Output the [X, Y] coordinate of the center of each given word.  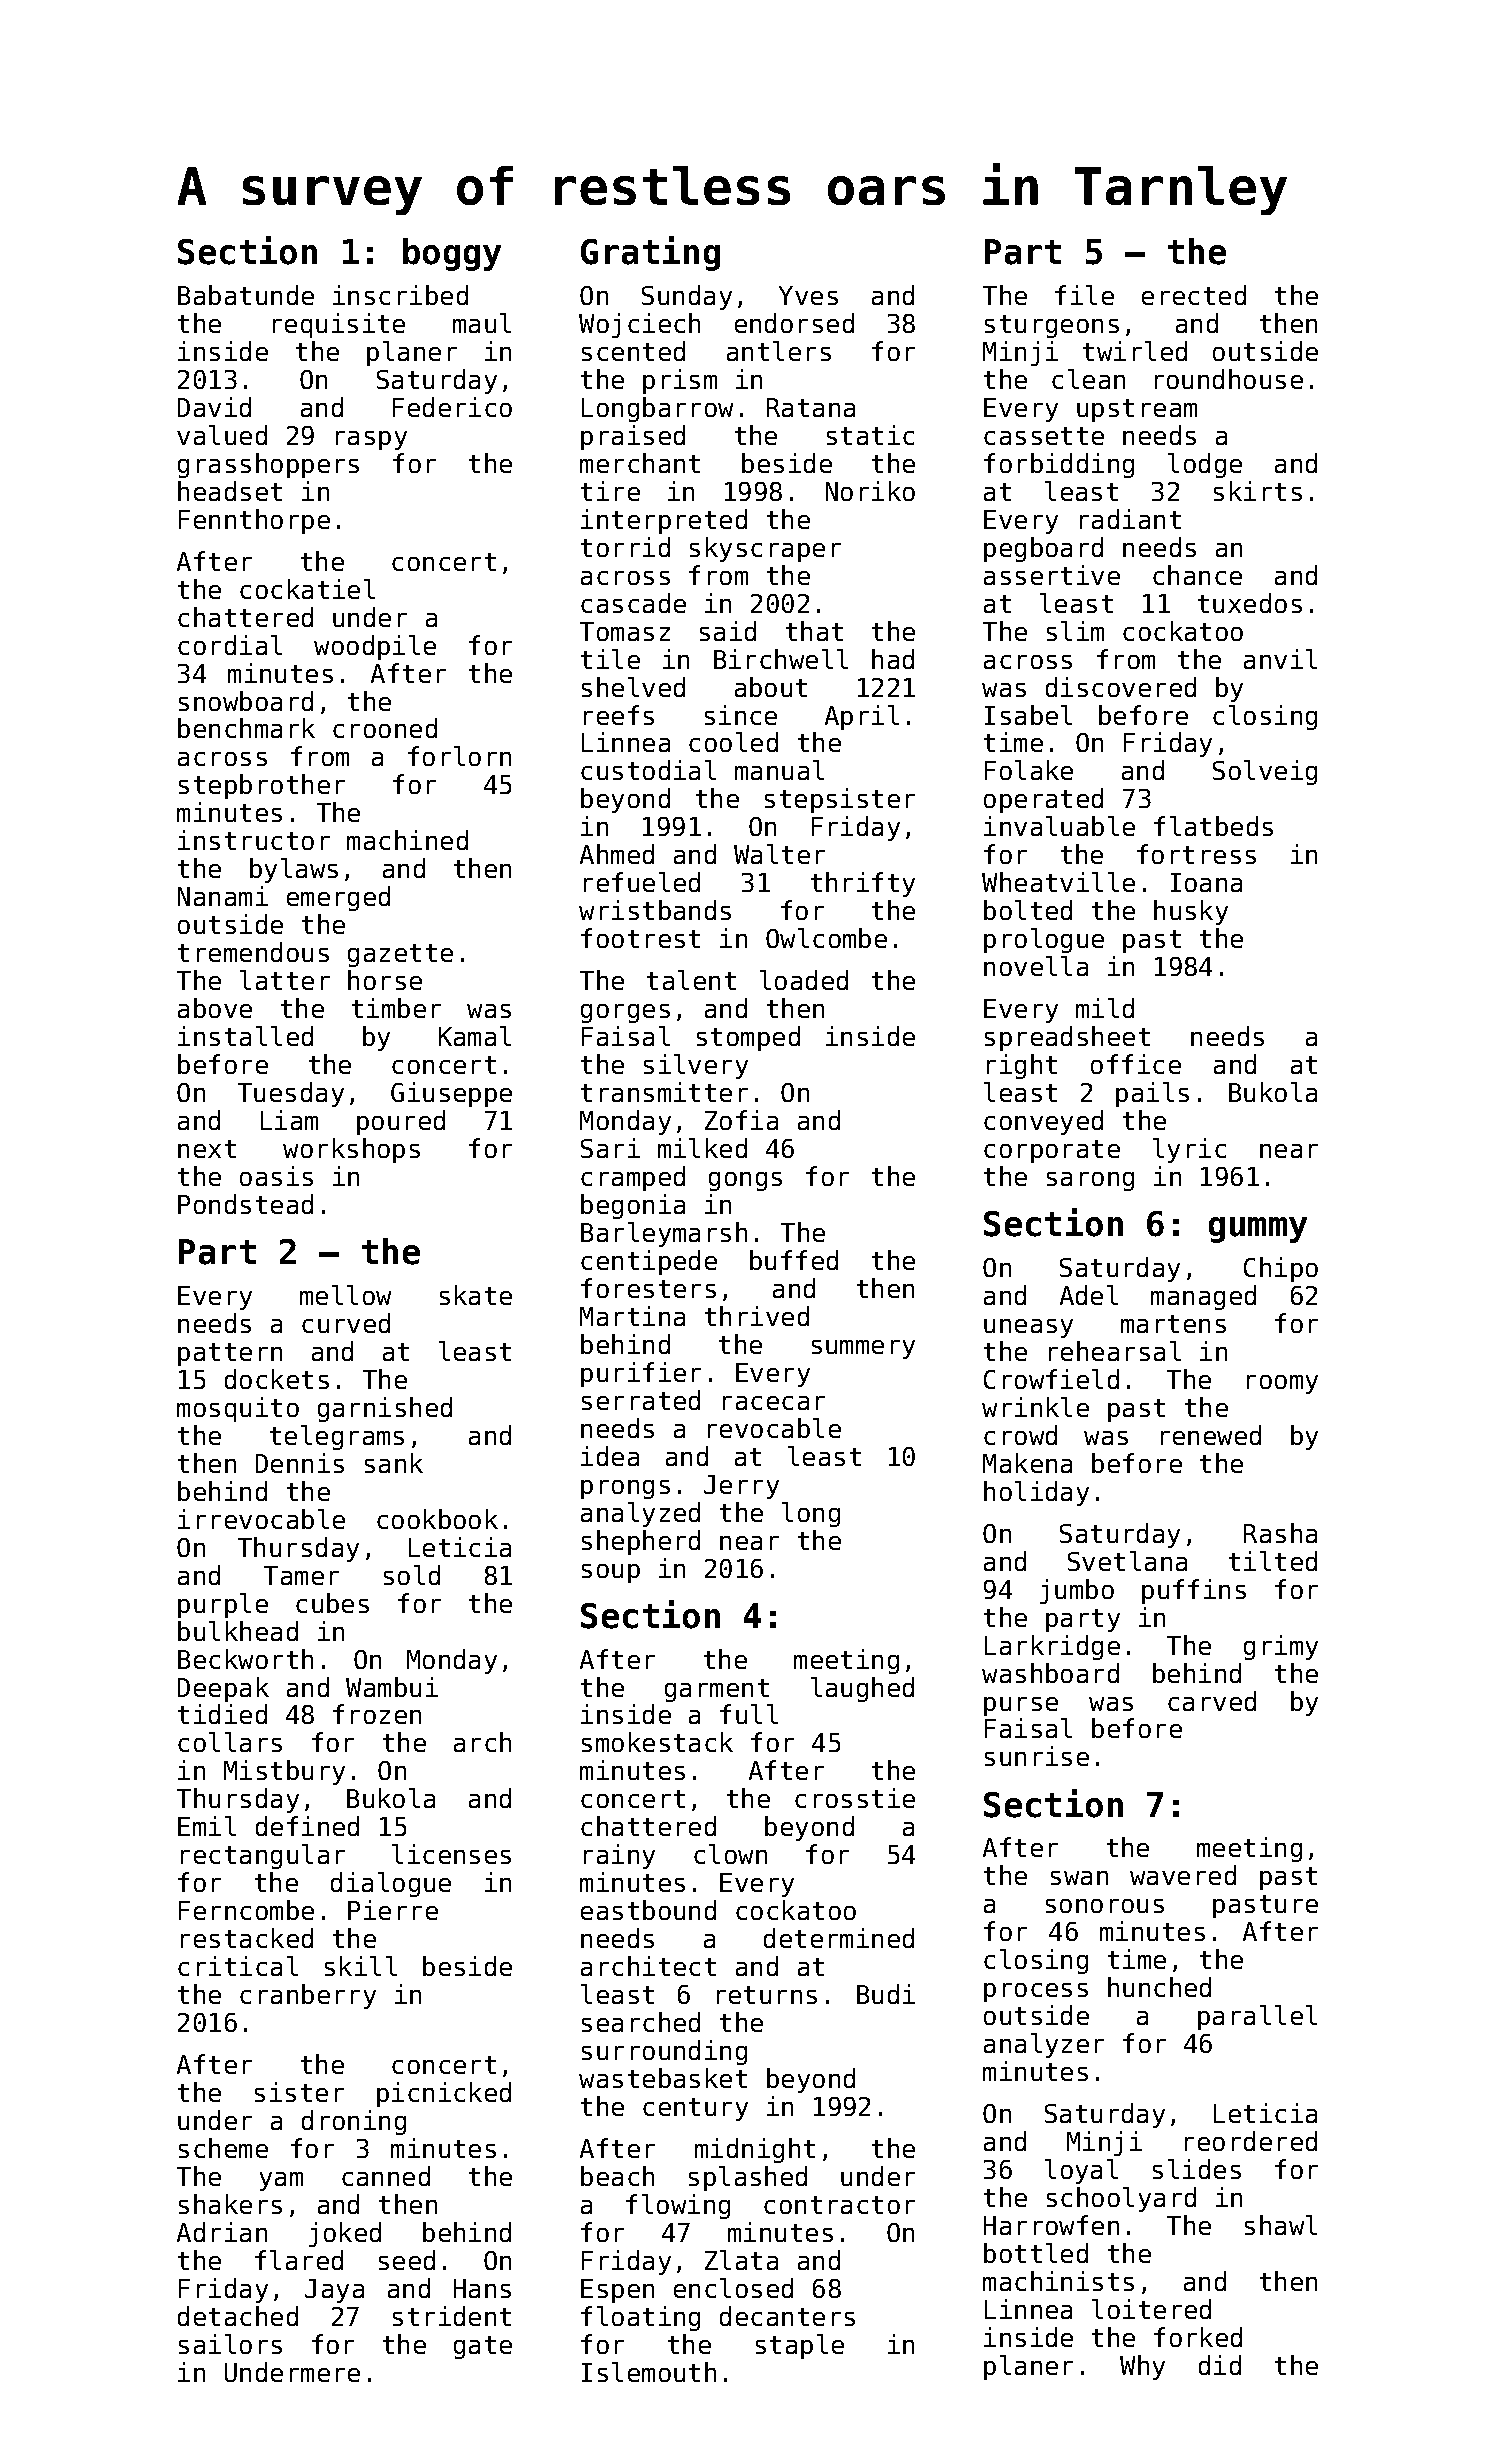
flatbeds [1213, 826]
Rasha [1280, 1533]
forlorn [459, 756]
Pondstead [245, 1204]
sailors [230, 2344]
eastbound [648, 1910]
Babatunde [246, 295]
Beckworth [245, 1659]
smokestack [657, 1742]
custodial [648, 770]
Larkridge [1052, 1647]
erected [1194, 295]
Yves [808, 295]
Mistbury [284, 1772]
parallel [1257, 2017]
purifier [641, 1374]
